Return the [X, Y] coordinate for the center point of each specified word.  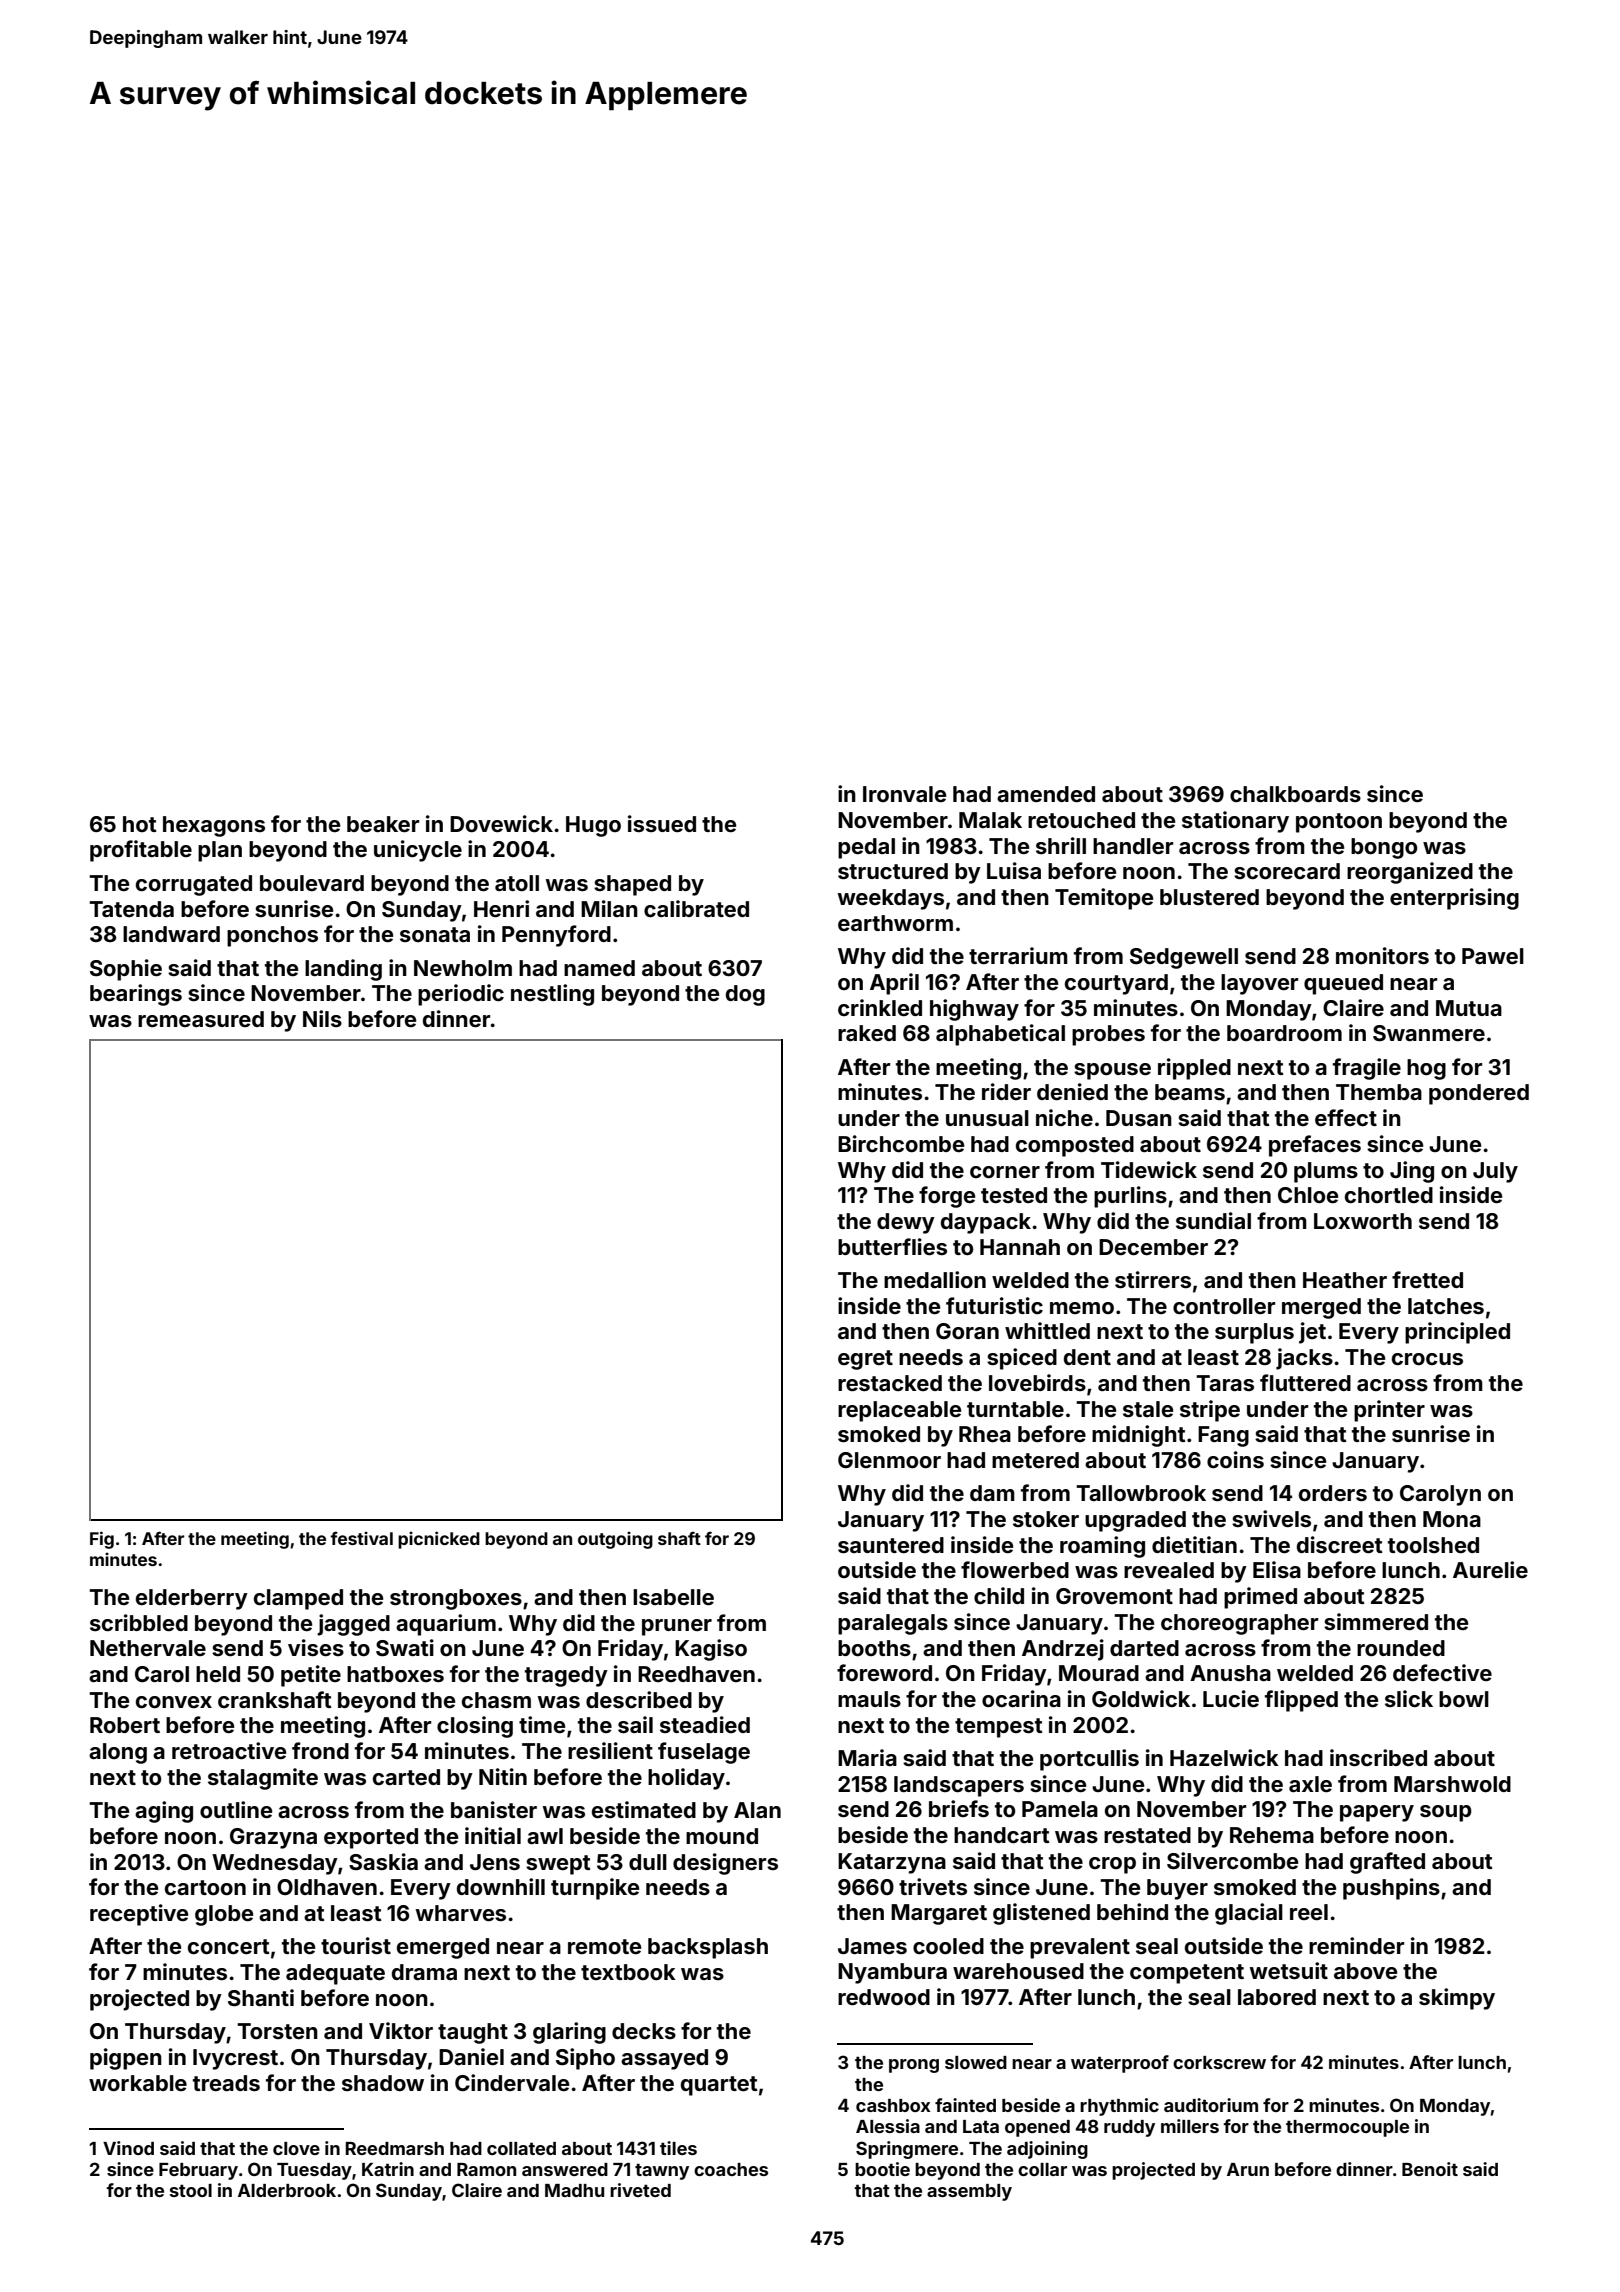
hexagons [214, 826]
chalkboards [1295, 794]
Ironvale [904, 794]
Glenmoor [889, 1460]
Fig [102, 1540]
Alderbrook [287, 2190]
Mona [1452, 1519]
